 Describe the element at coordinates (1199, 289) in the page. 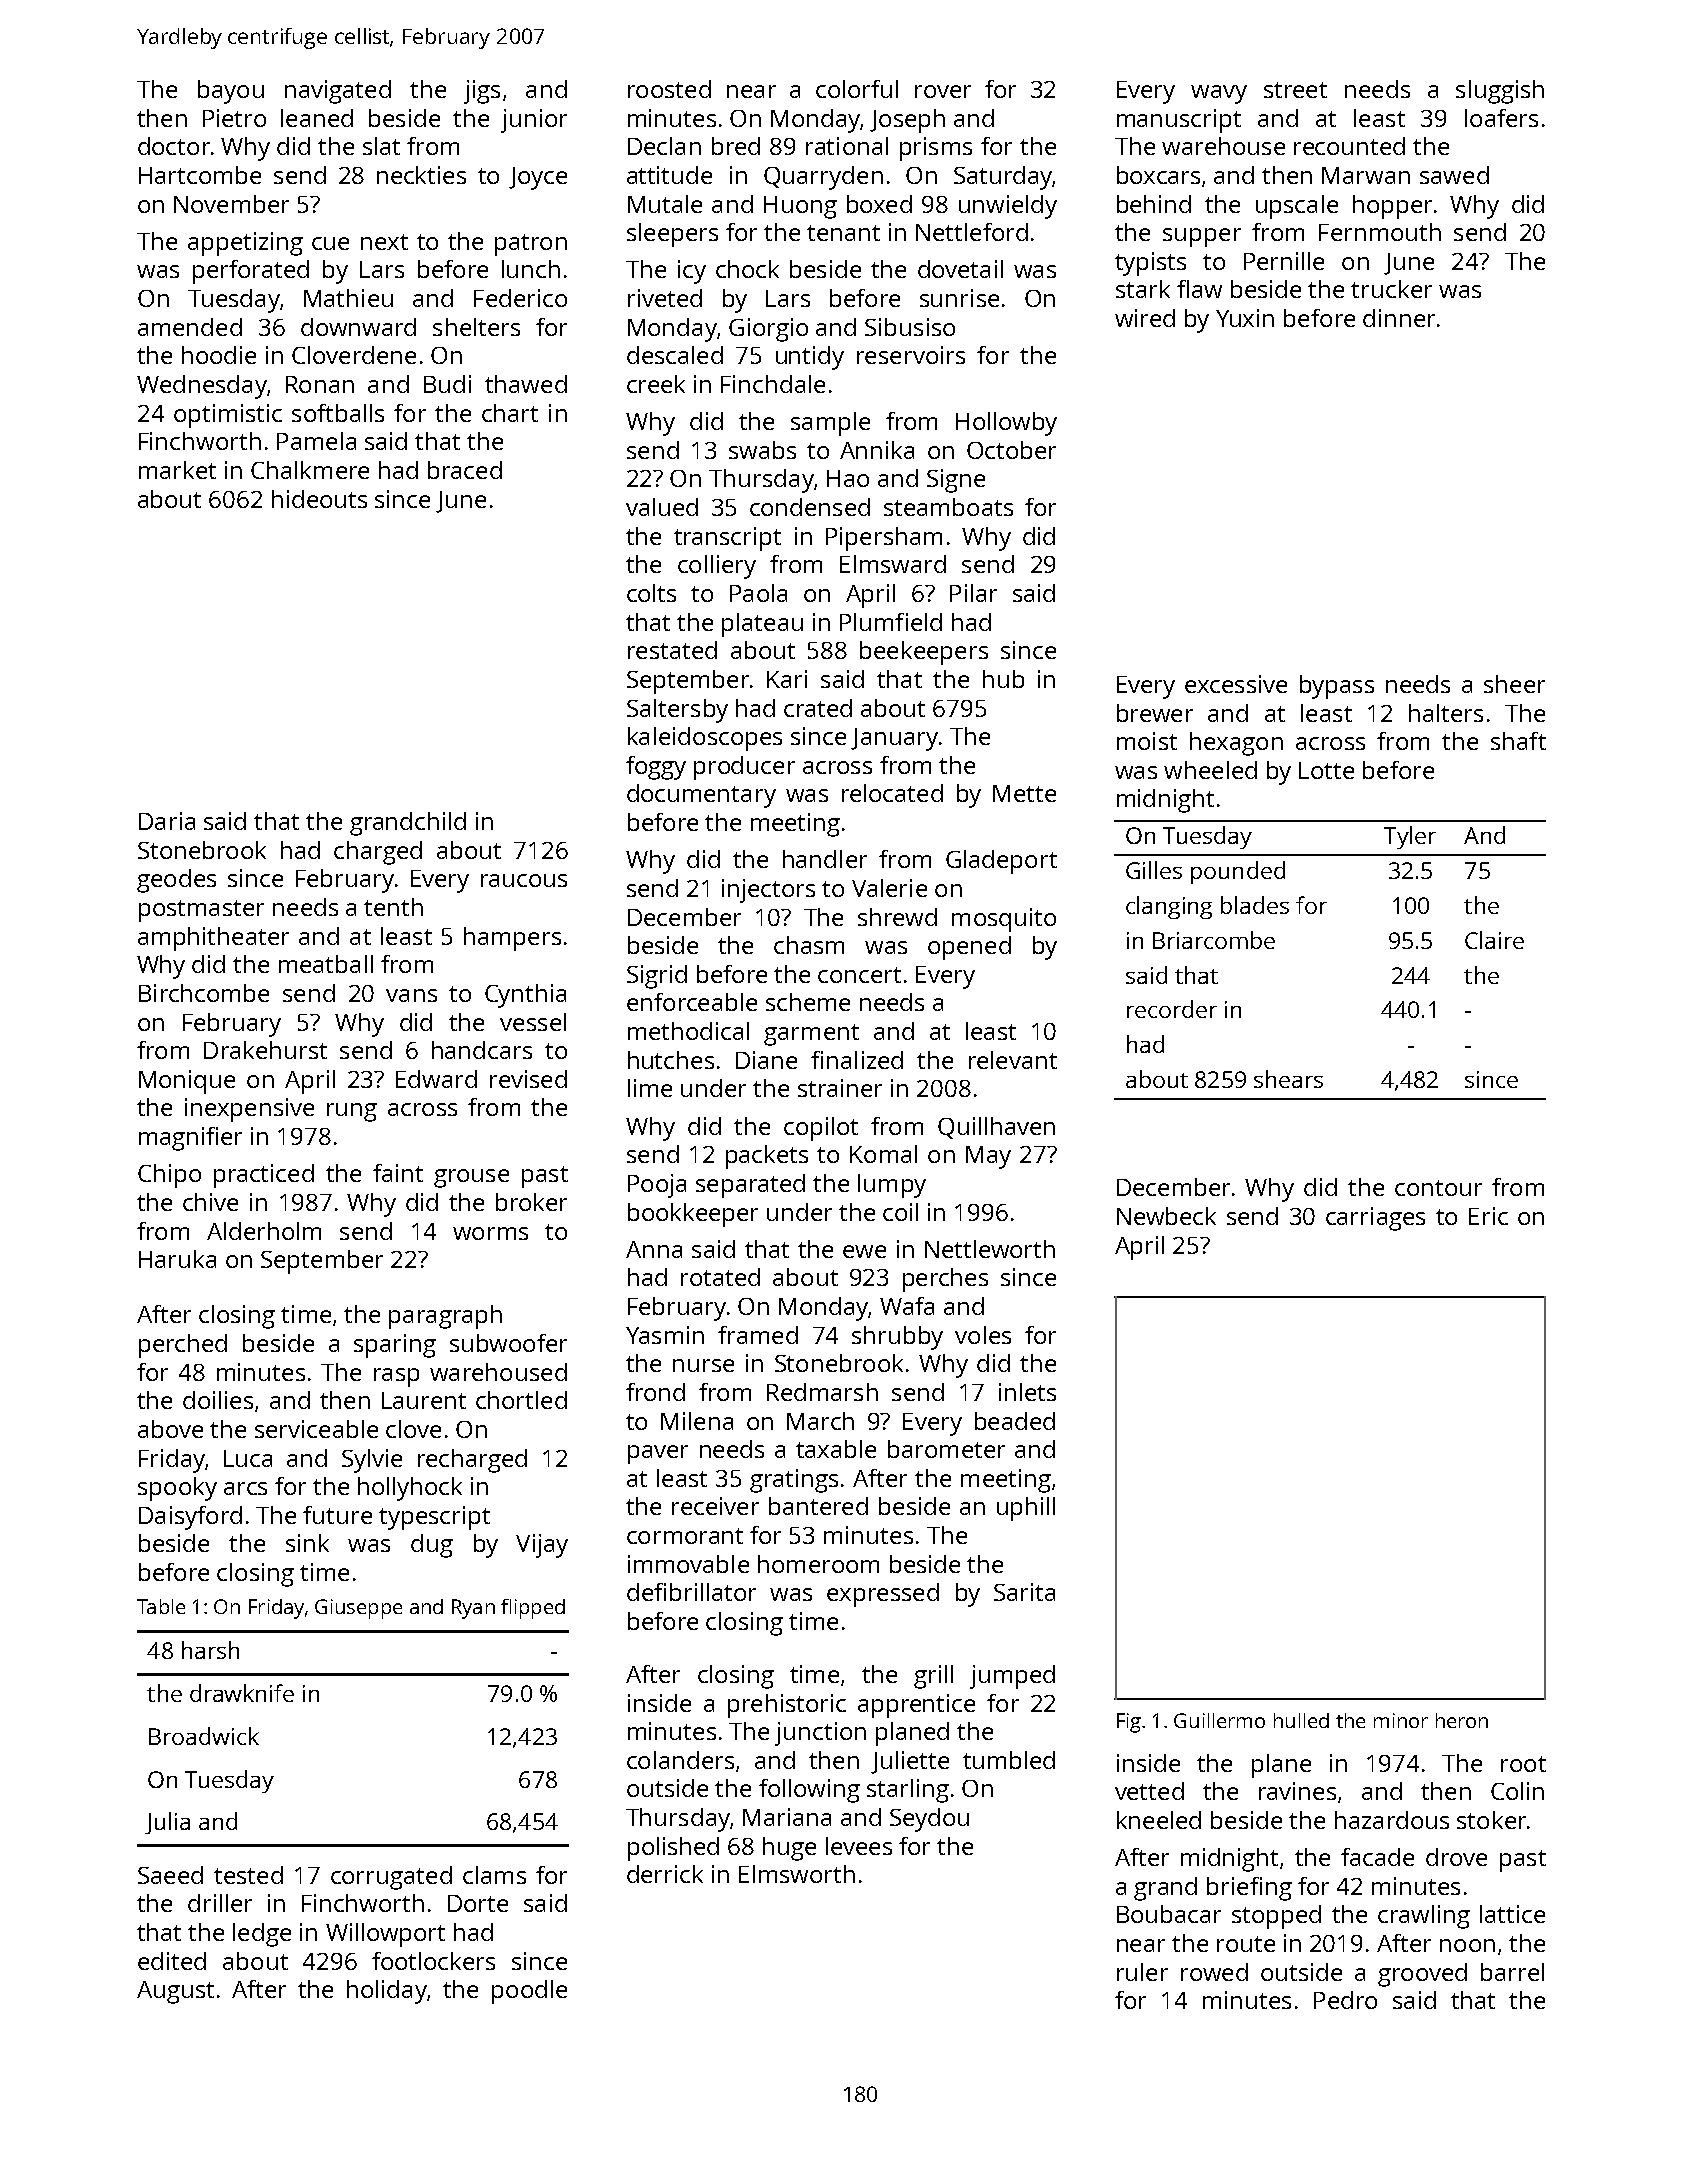

I see `flaw` at that location.
